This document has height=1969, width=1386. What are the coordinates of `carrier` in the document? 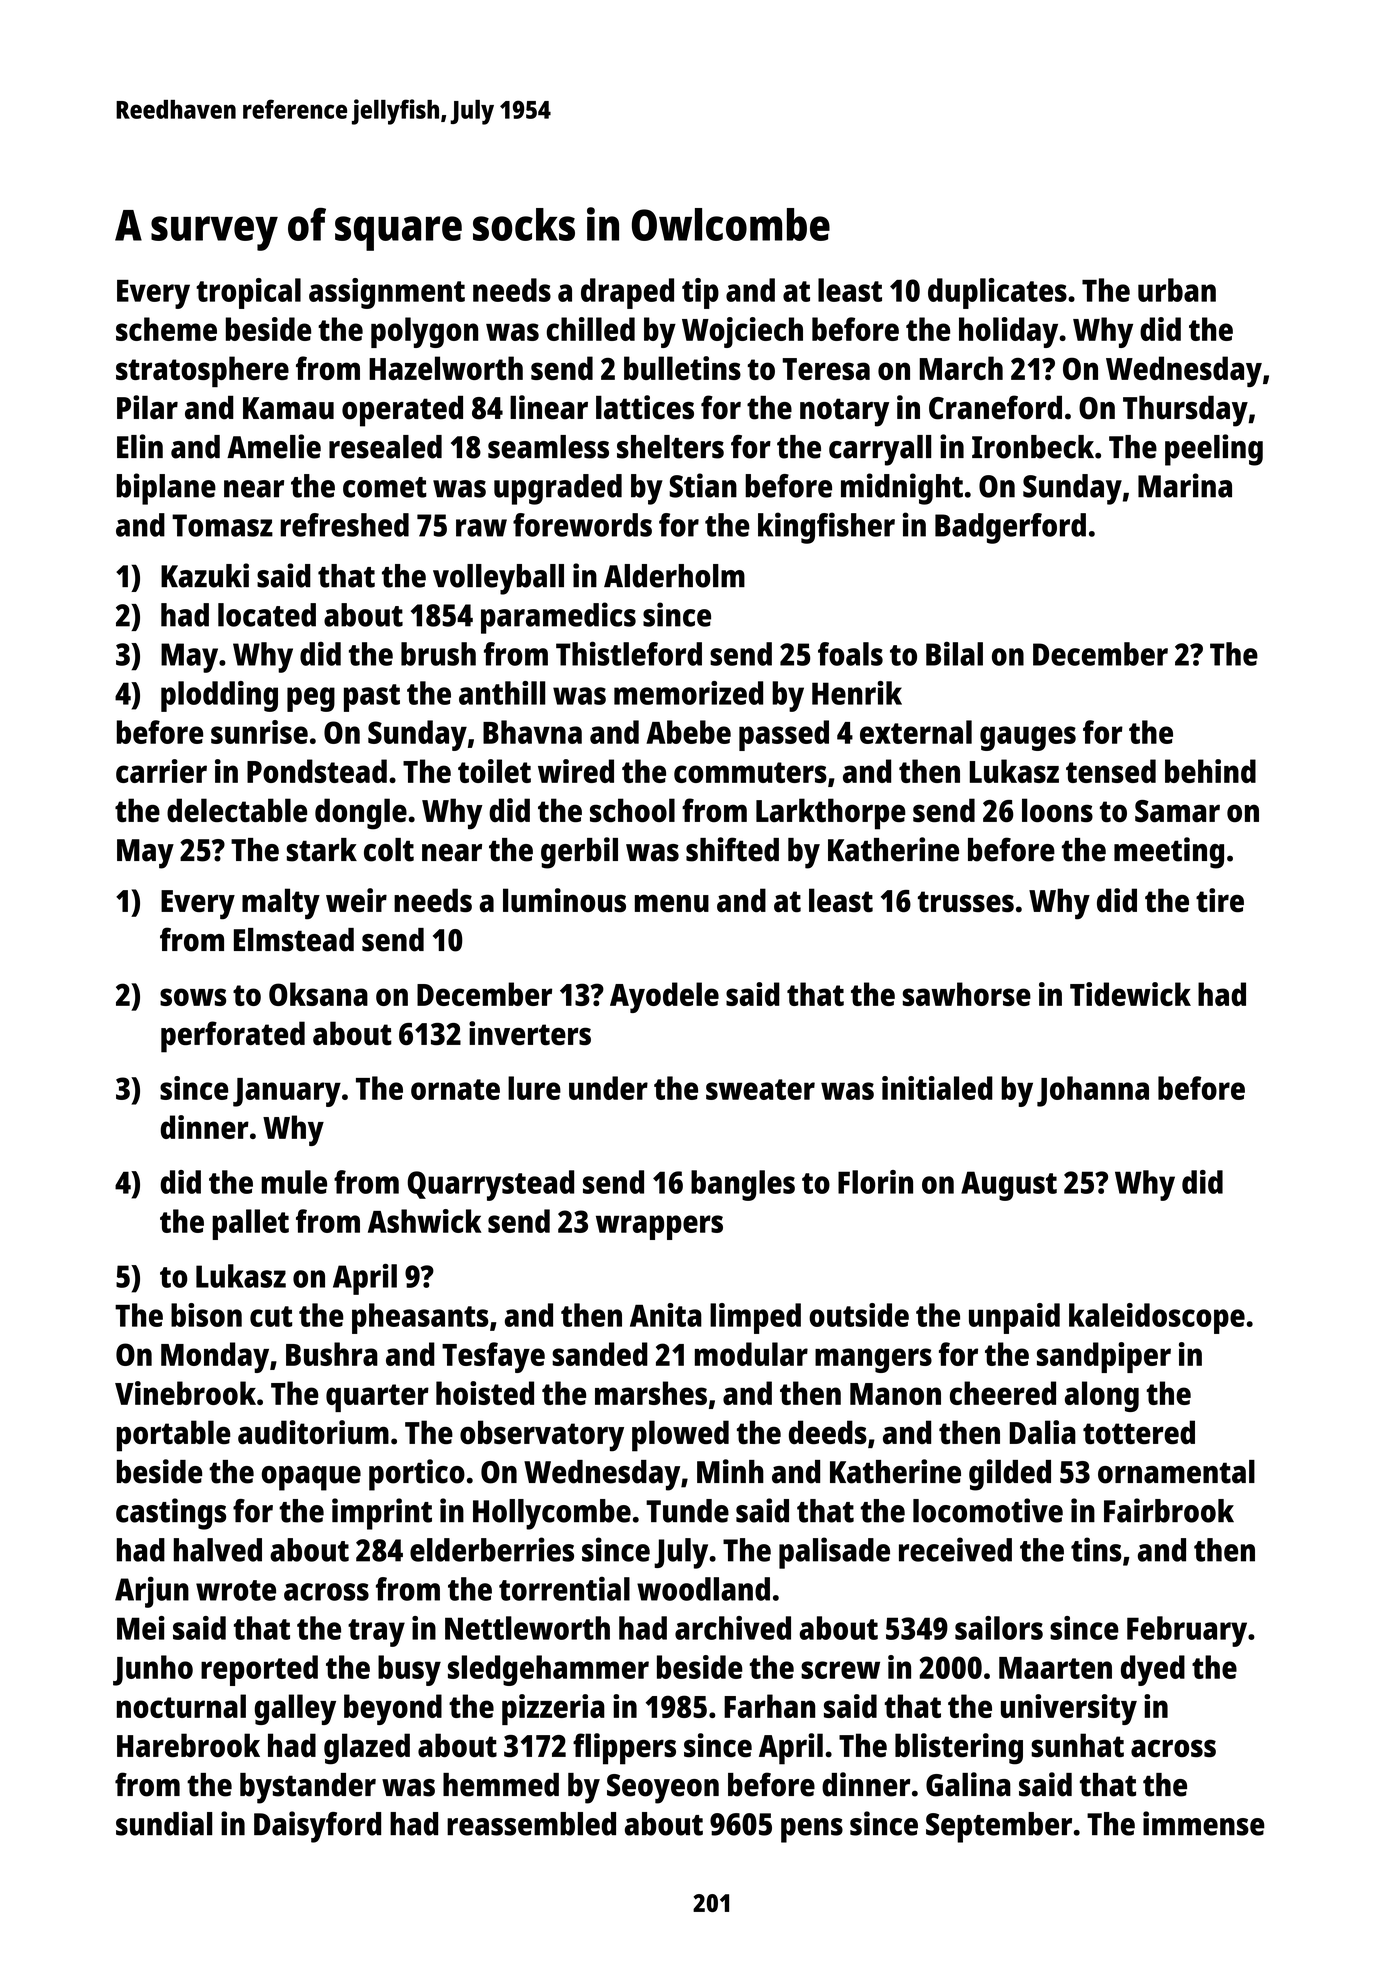 It's located at (161, 771).
